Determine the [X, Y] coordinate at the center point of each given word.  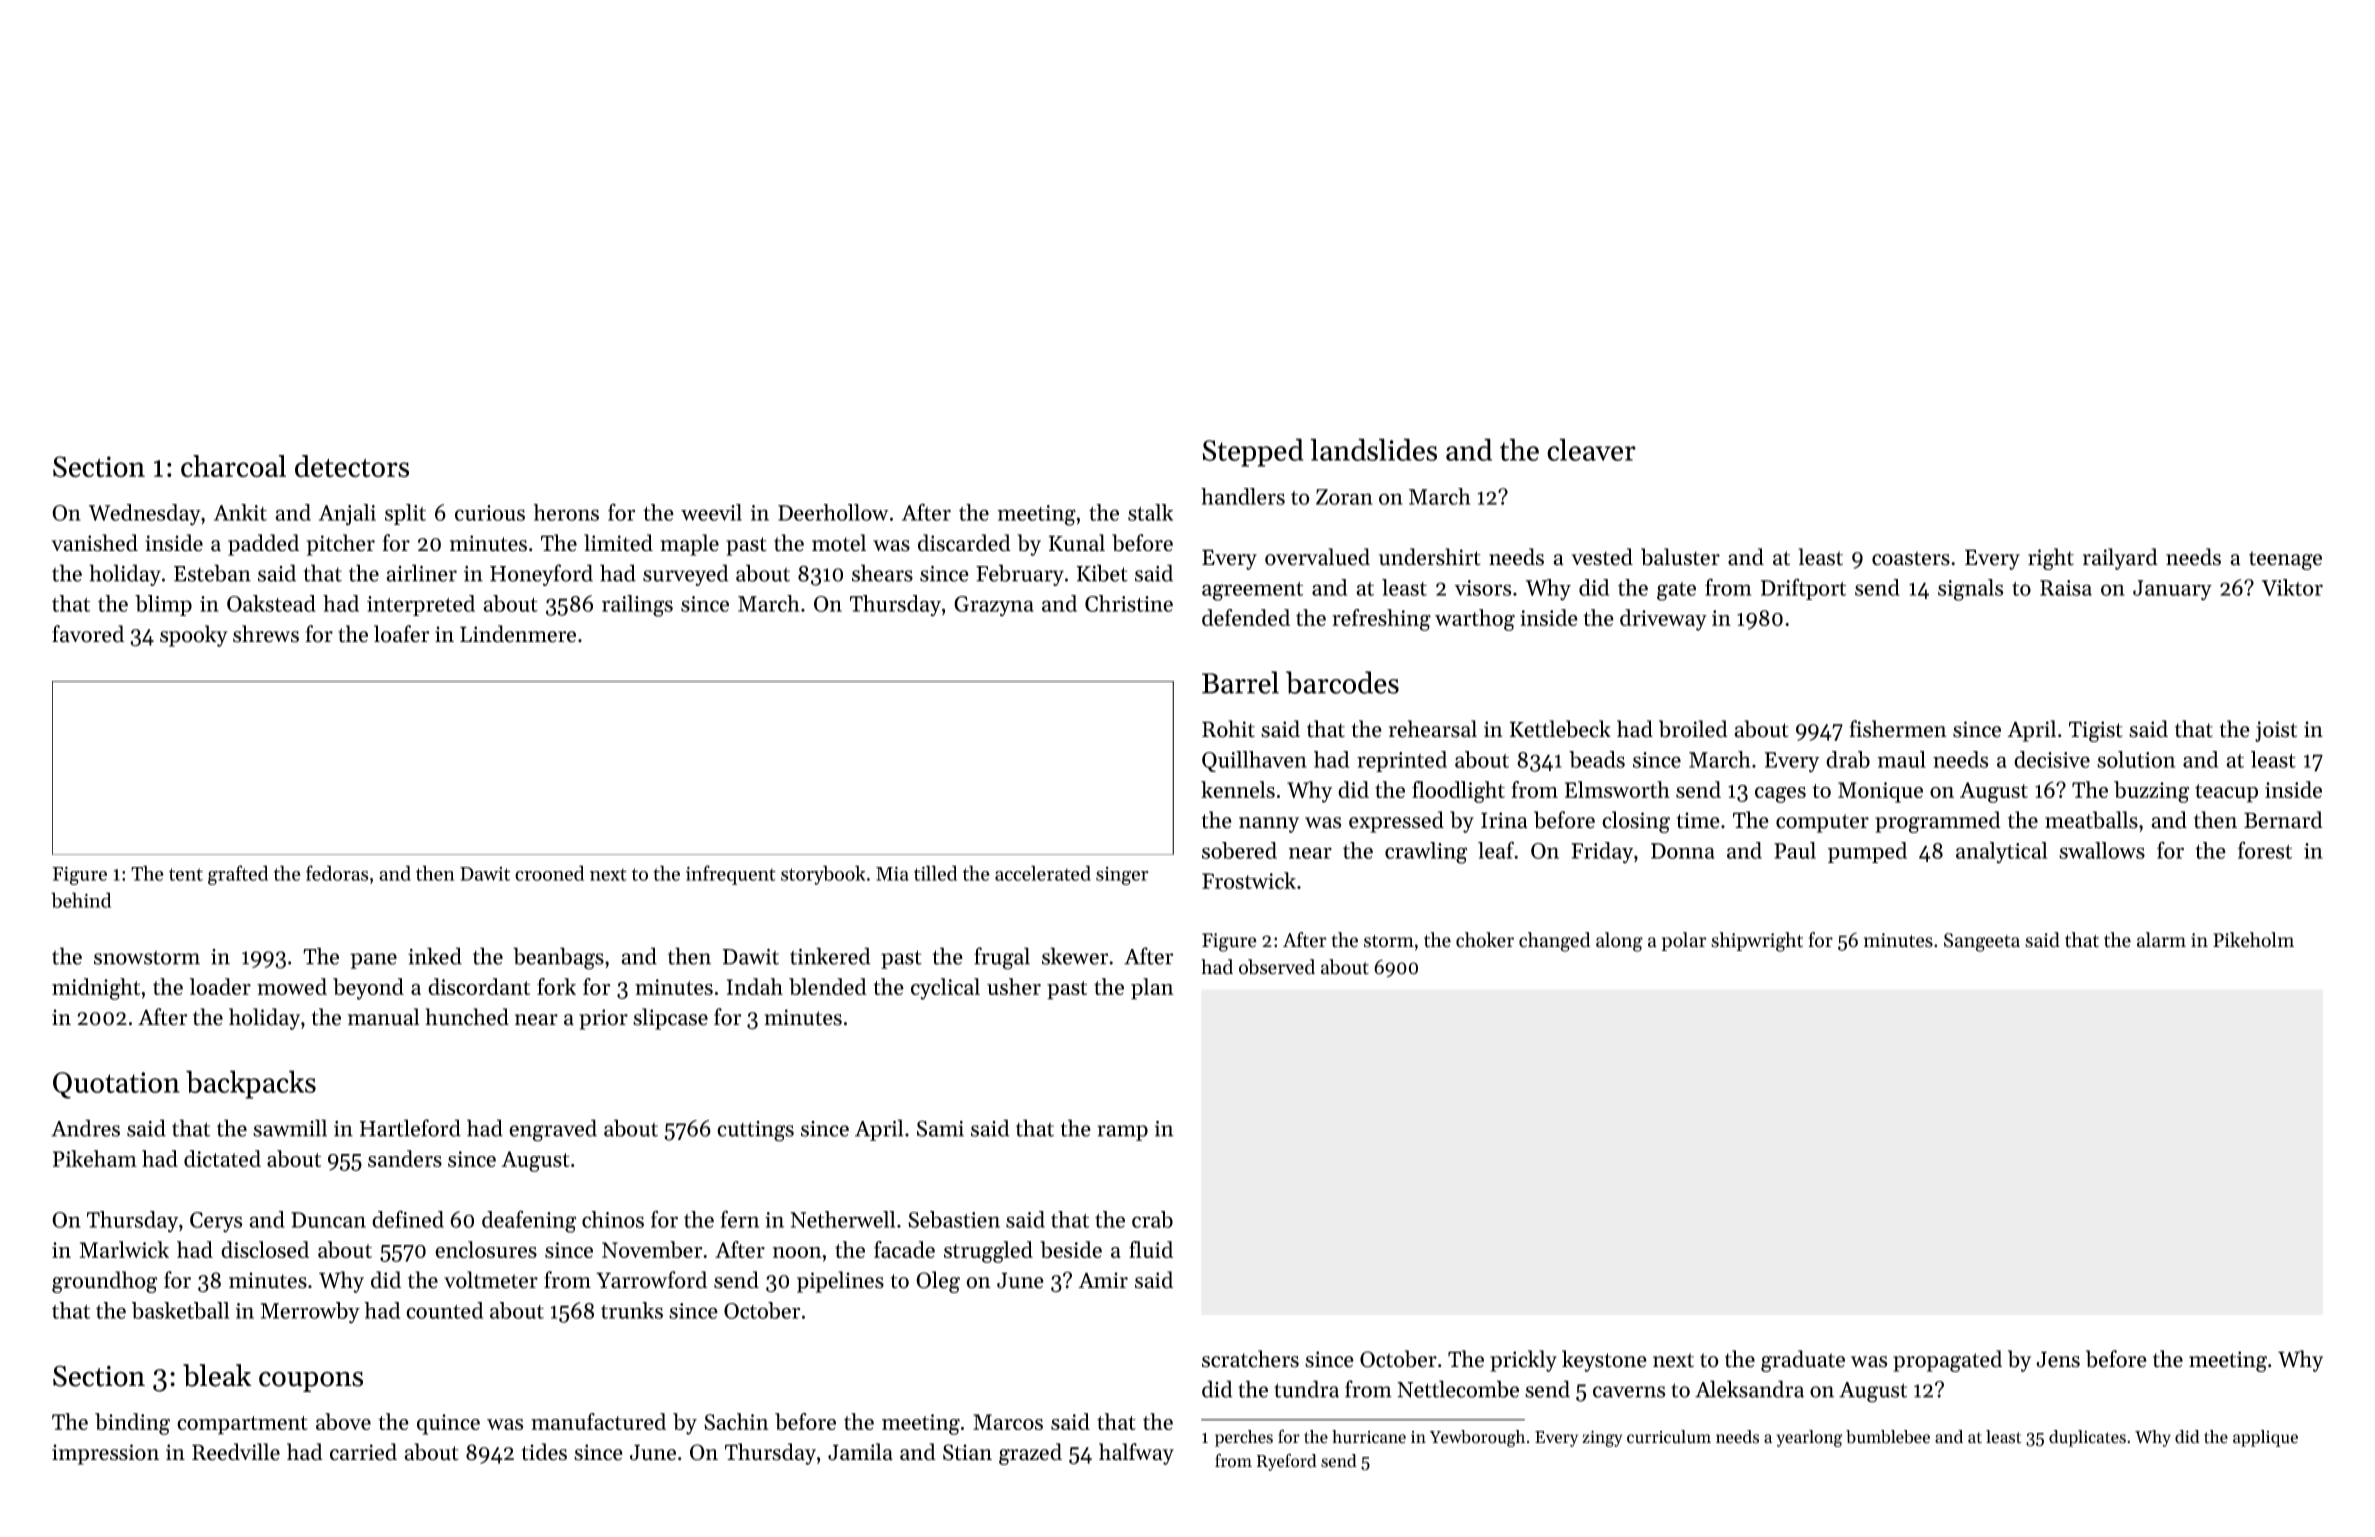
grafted [238, 875]
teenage [2285, 560]
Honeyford [541, 575]
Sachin [736, 1421]
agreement [1252, 591]
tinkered [830, 956]
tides [544, 1452]
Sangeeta [1982, 942]
